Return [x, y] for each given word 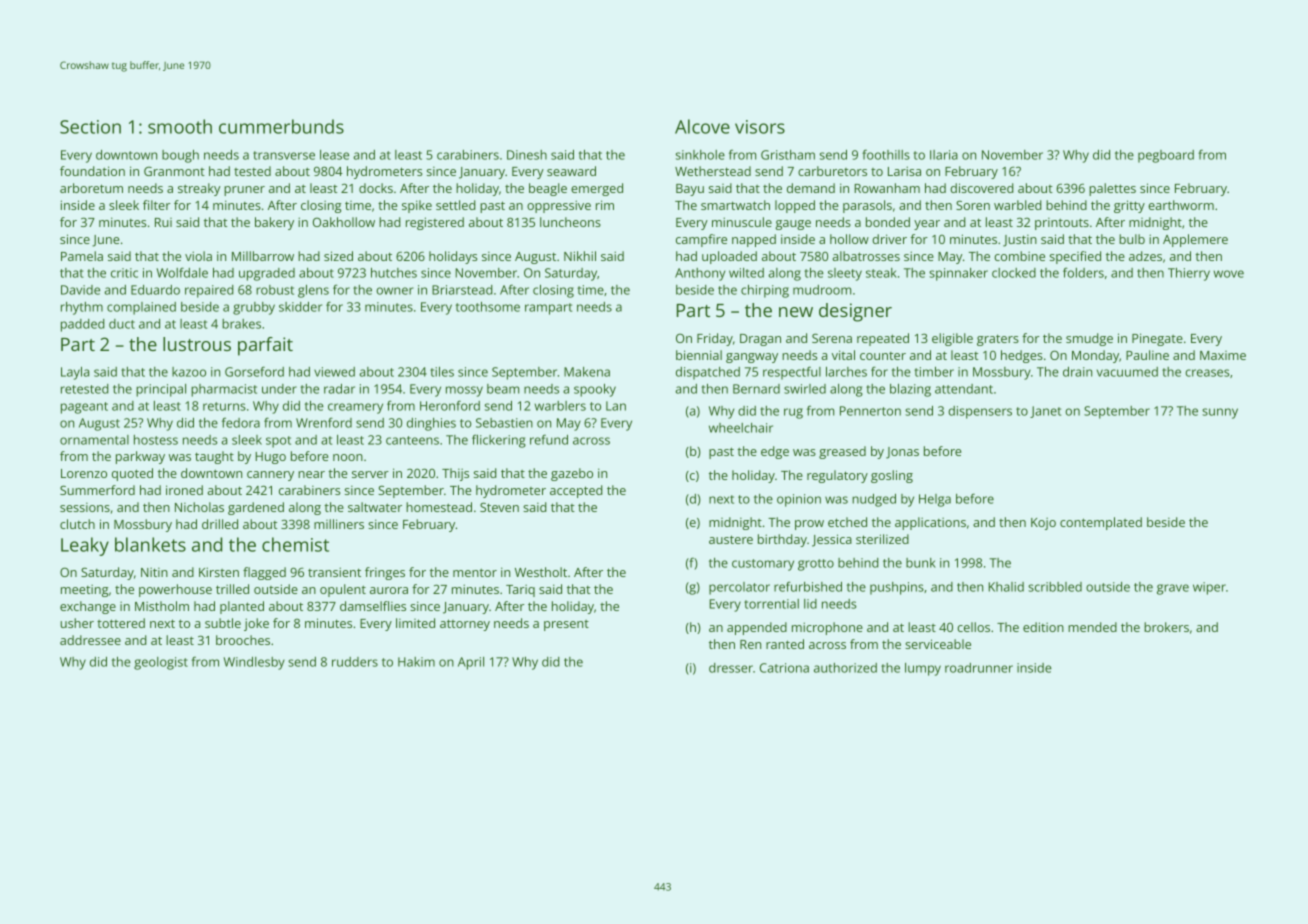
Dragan [760, 340]
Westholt [541, 572]
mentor [475, 572]
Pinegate [1157, 339]
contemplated [1101, 523]
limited [415, 623]
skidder [300, 307]
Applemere [1195, 240]
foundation [92, 171]
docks [376, 188]
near [311, 474]
